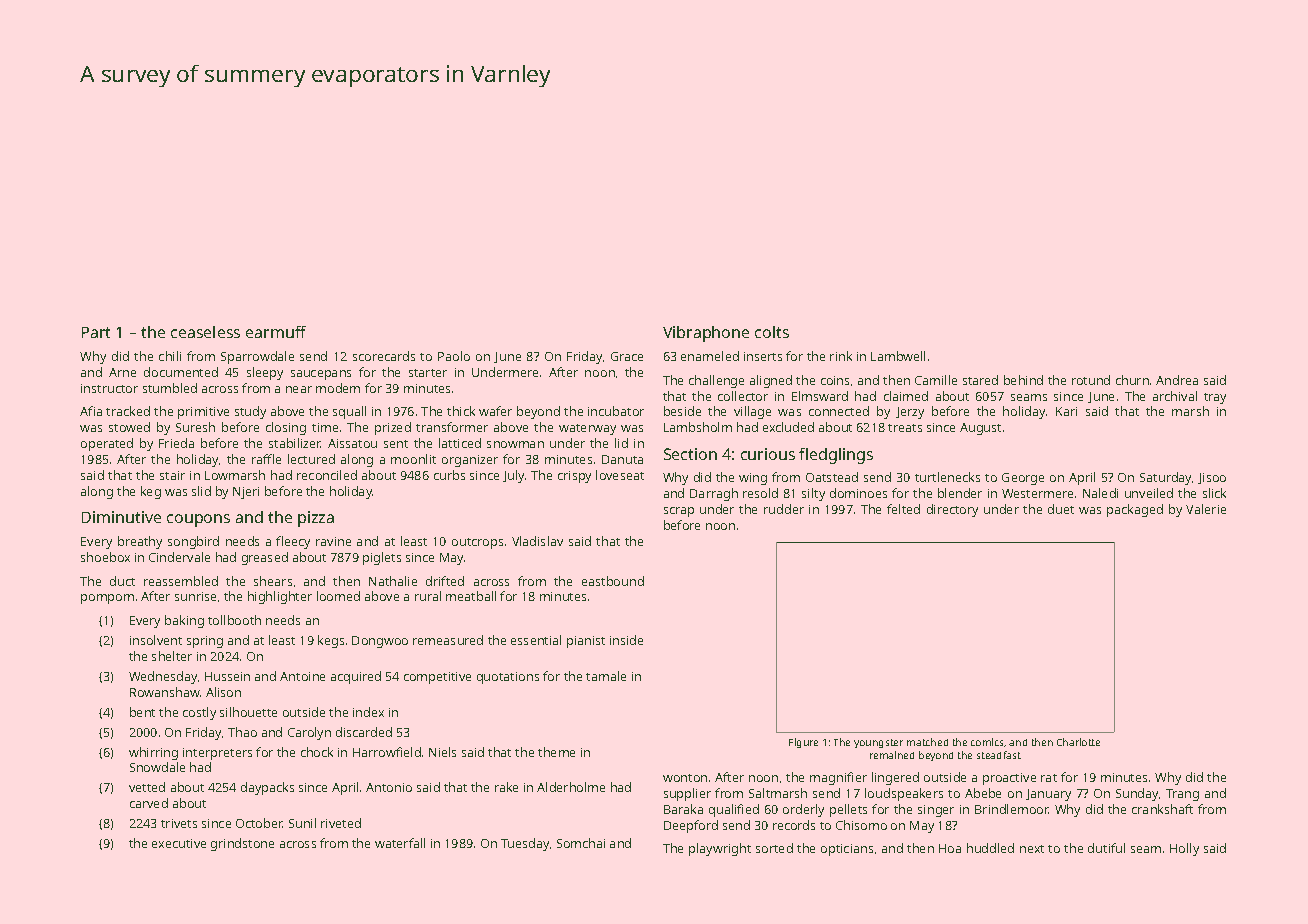  Describe the element at coordinates (706, 334) in the screenshot. I see `Vibraphone` at that location.
